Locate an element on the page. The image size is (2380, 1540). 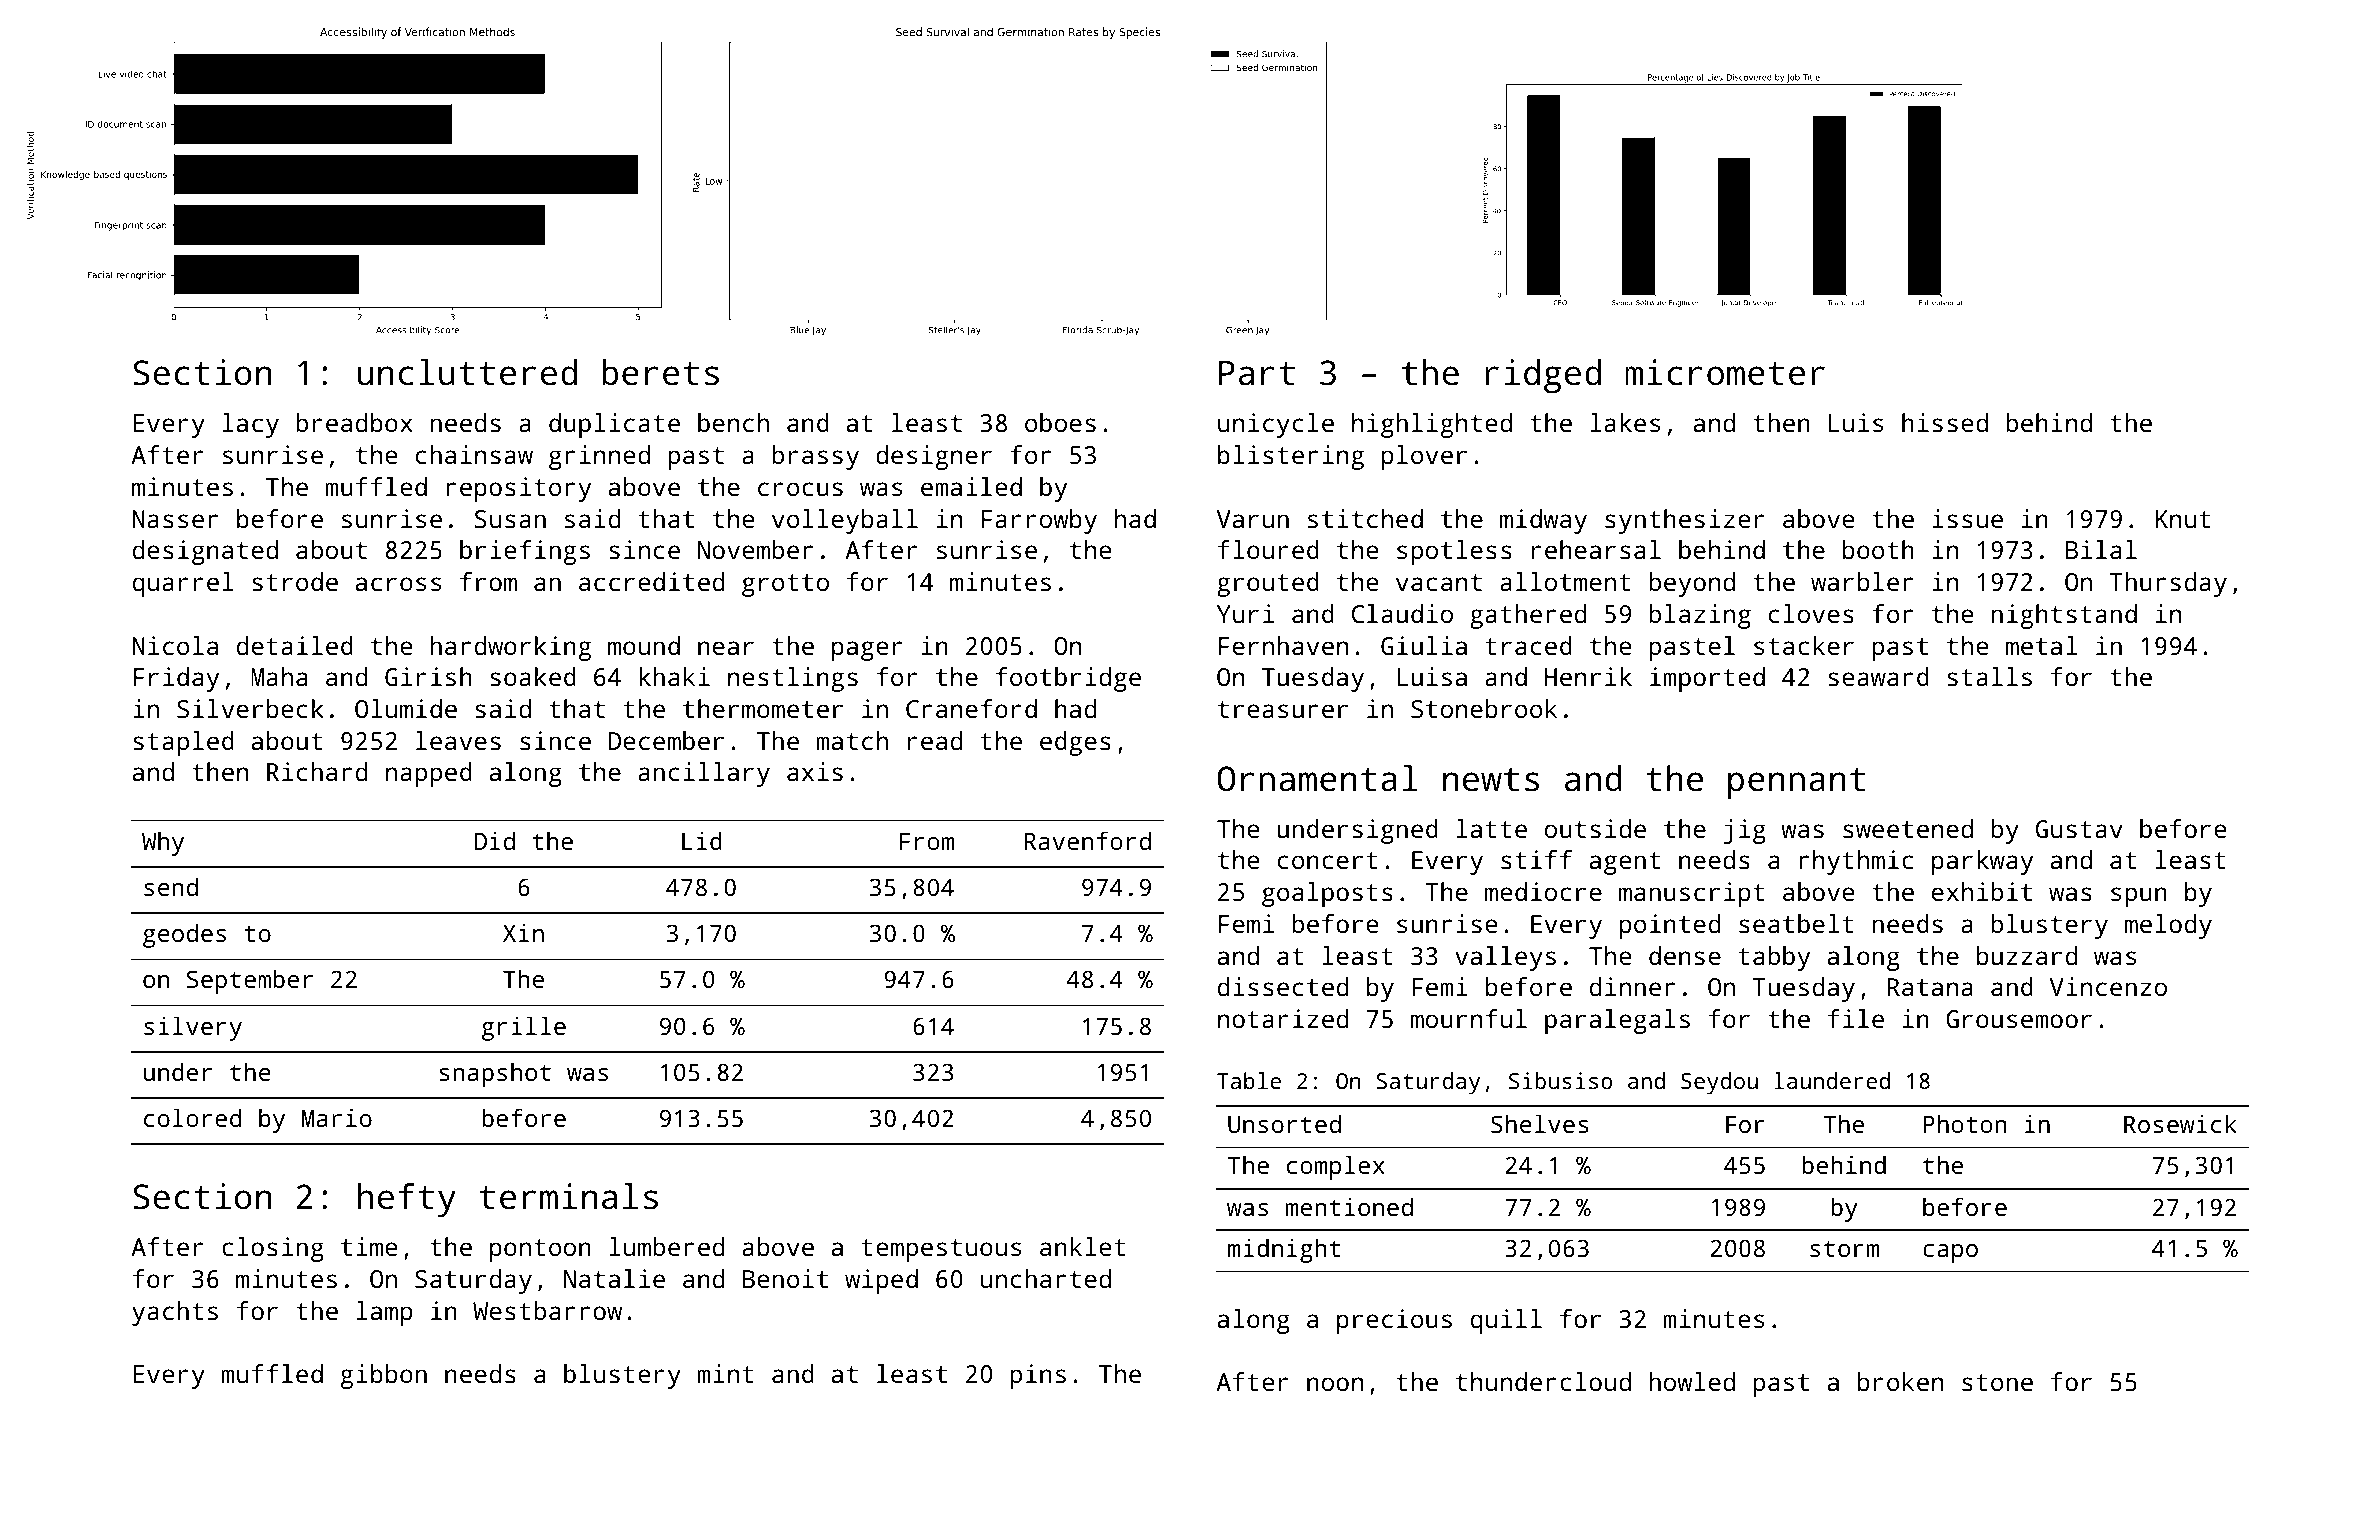
hefty is located at coordinates (407, 1200).
